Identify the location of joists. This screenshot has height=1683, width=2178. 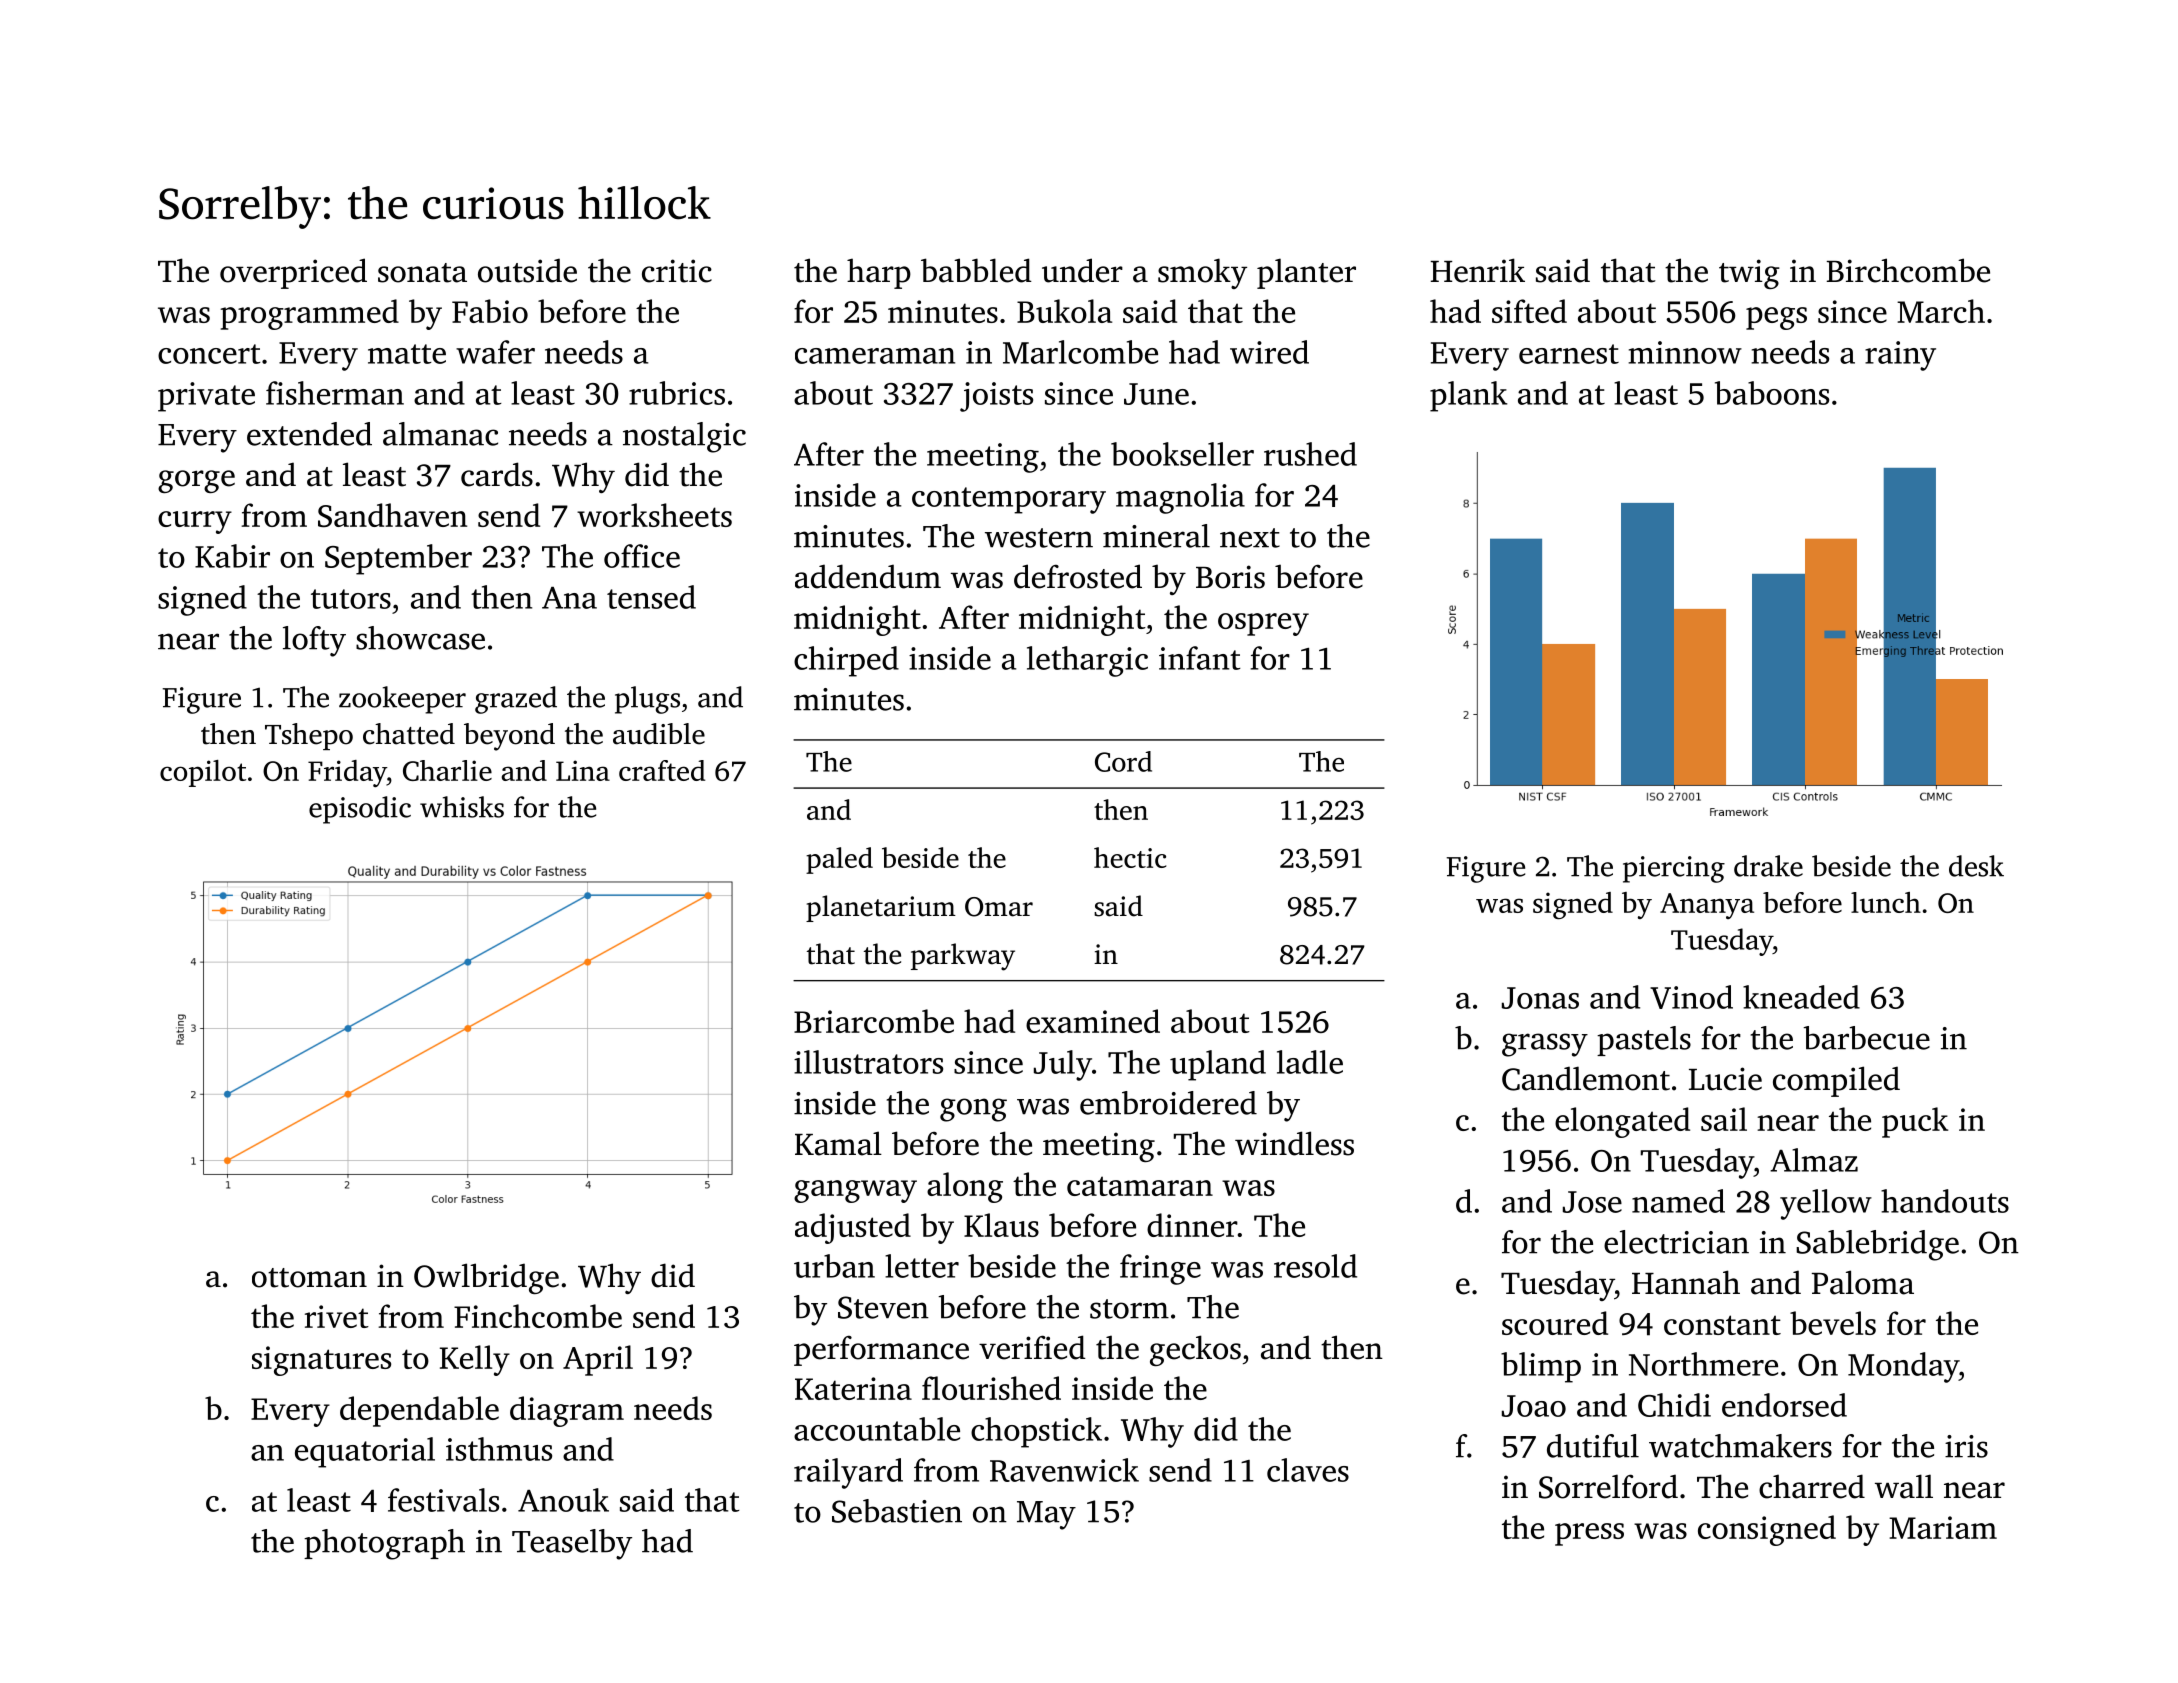
(996, 397).
